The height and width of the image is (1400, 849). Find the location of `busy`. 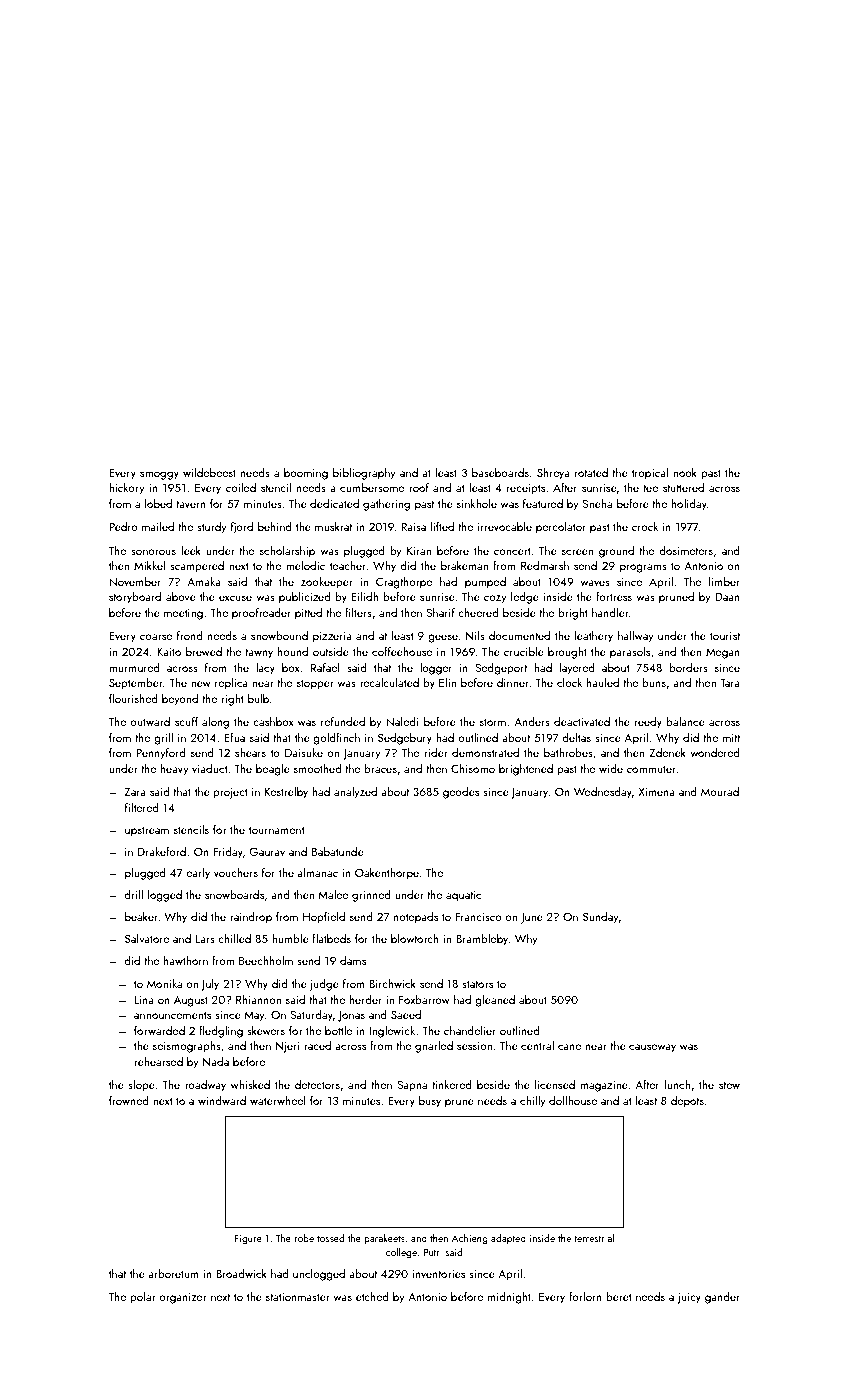

busy is located at coordinates (430, 1102).
